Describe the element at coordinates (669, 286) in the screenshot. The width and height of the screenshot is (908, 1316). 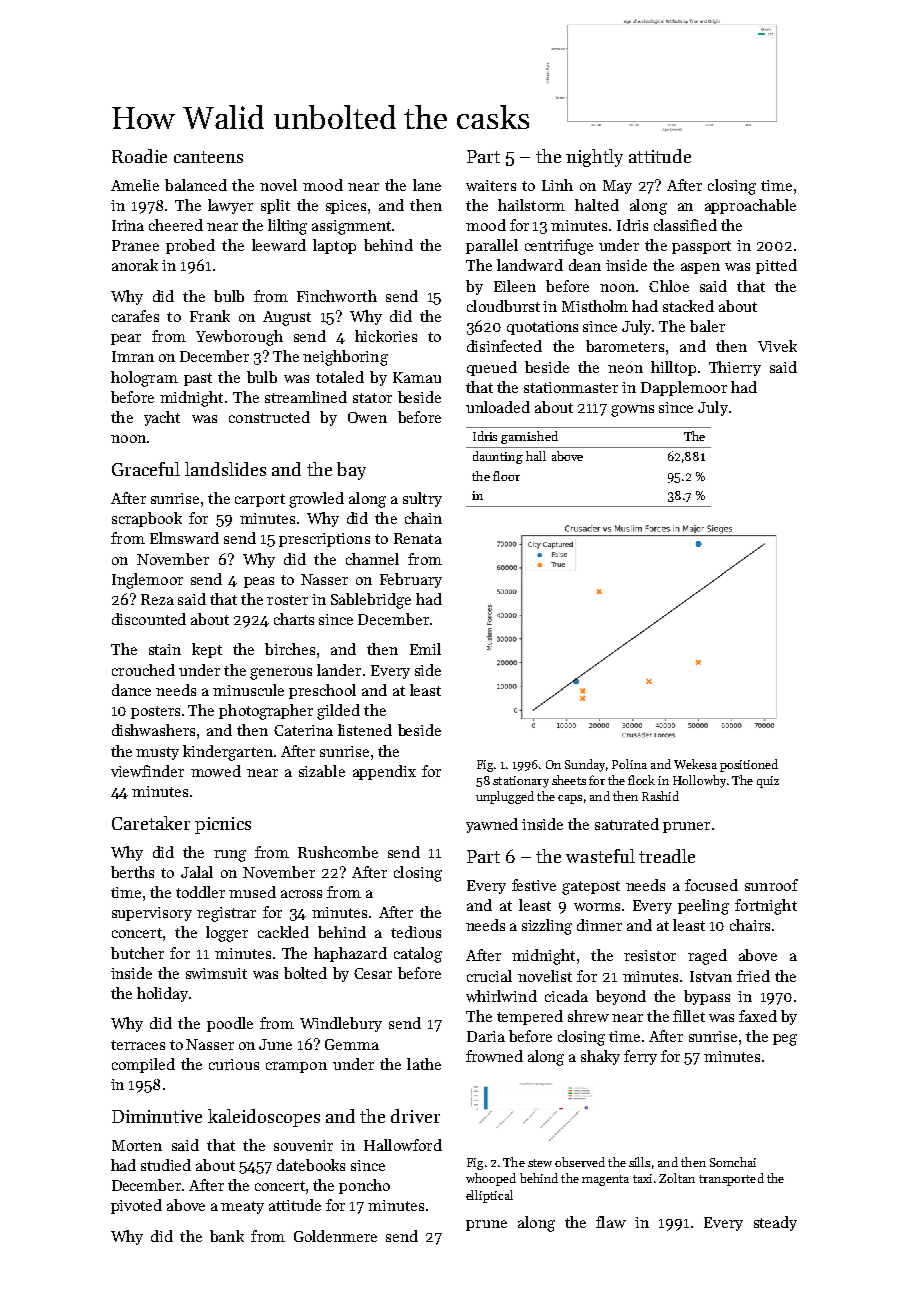
I see `Chloe` at that location.
